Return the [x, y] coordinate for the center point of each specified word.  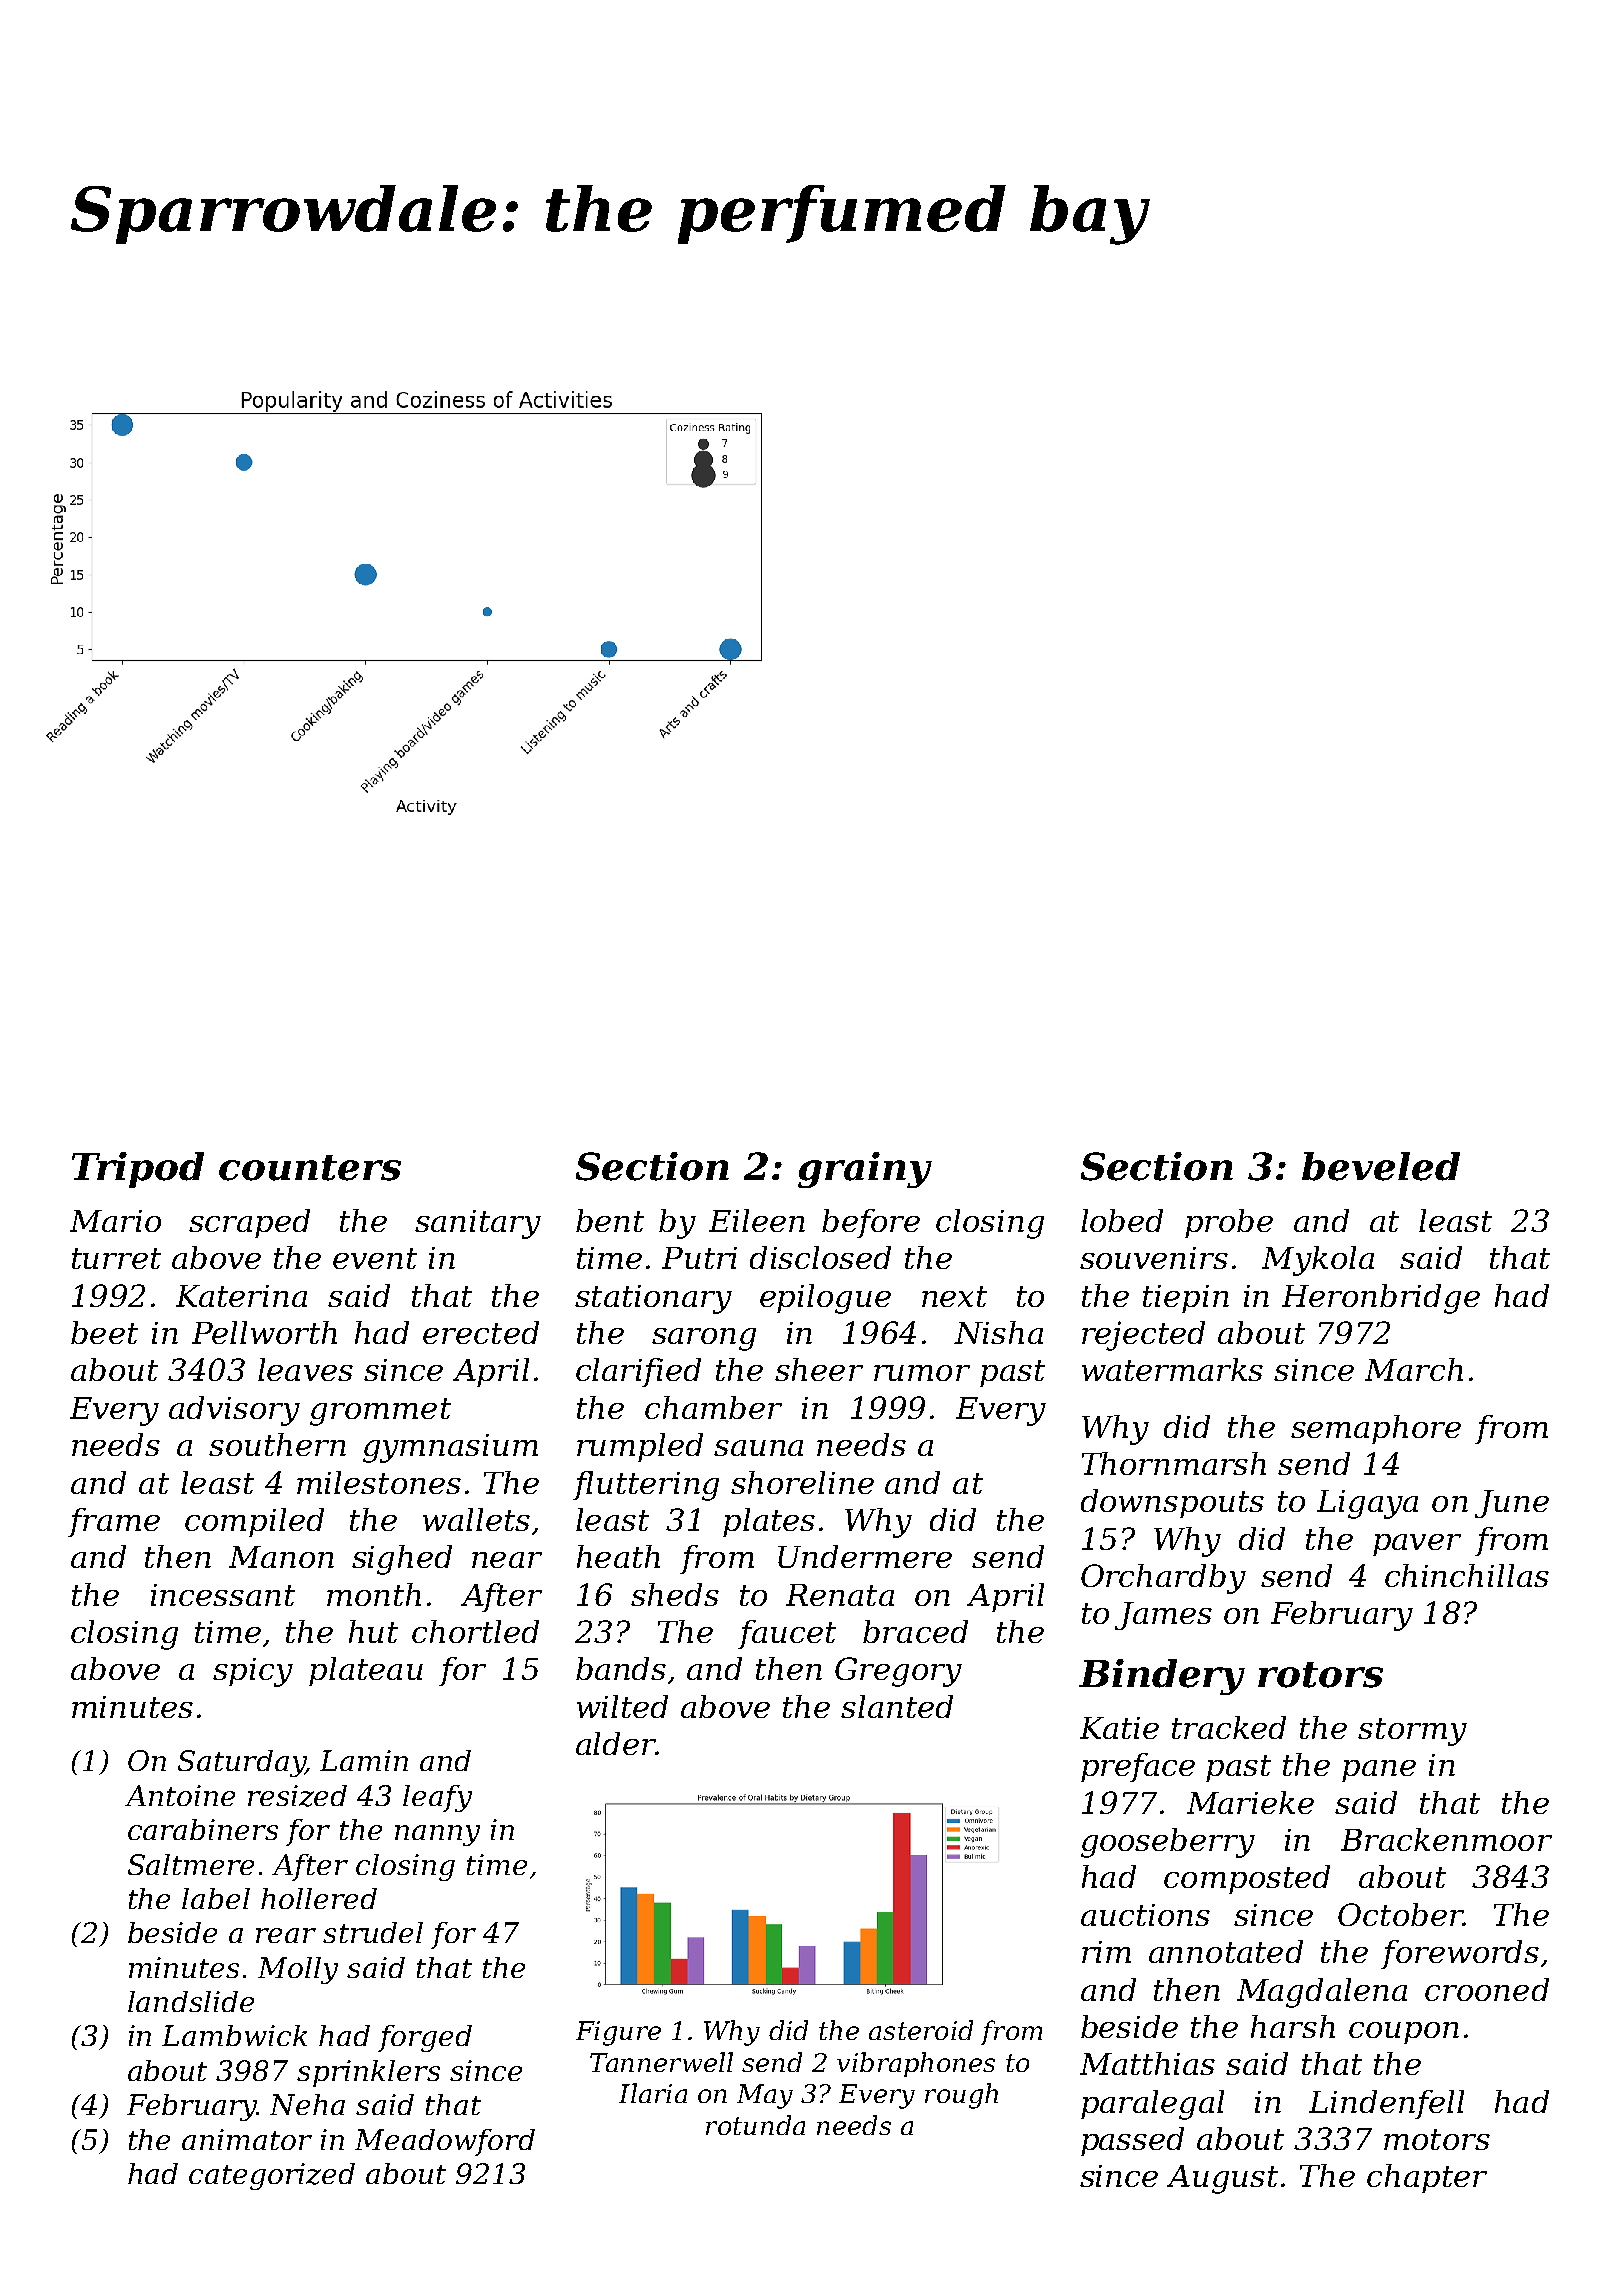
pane [1379, 1771]
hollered [319, 1898]
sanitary [478, 1224]
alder [616, 1743]
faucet [787, 1634]
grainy [865, 1170]
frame [114, 1522]
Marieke [1250, 1802]
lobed [1122, 1220]
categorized [272, 2176]
